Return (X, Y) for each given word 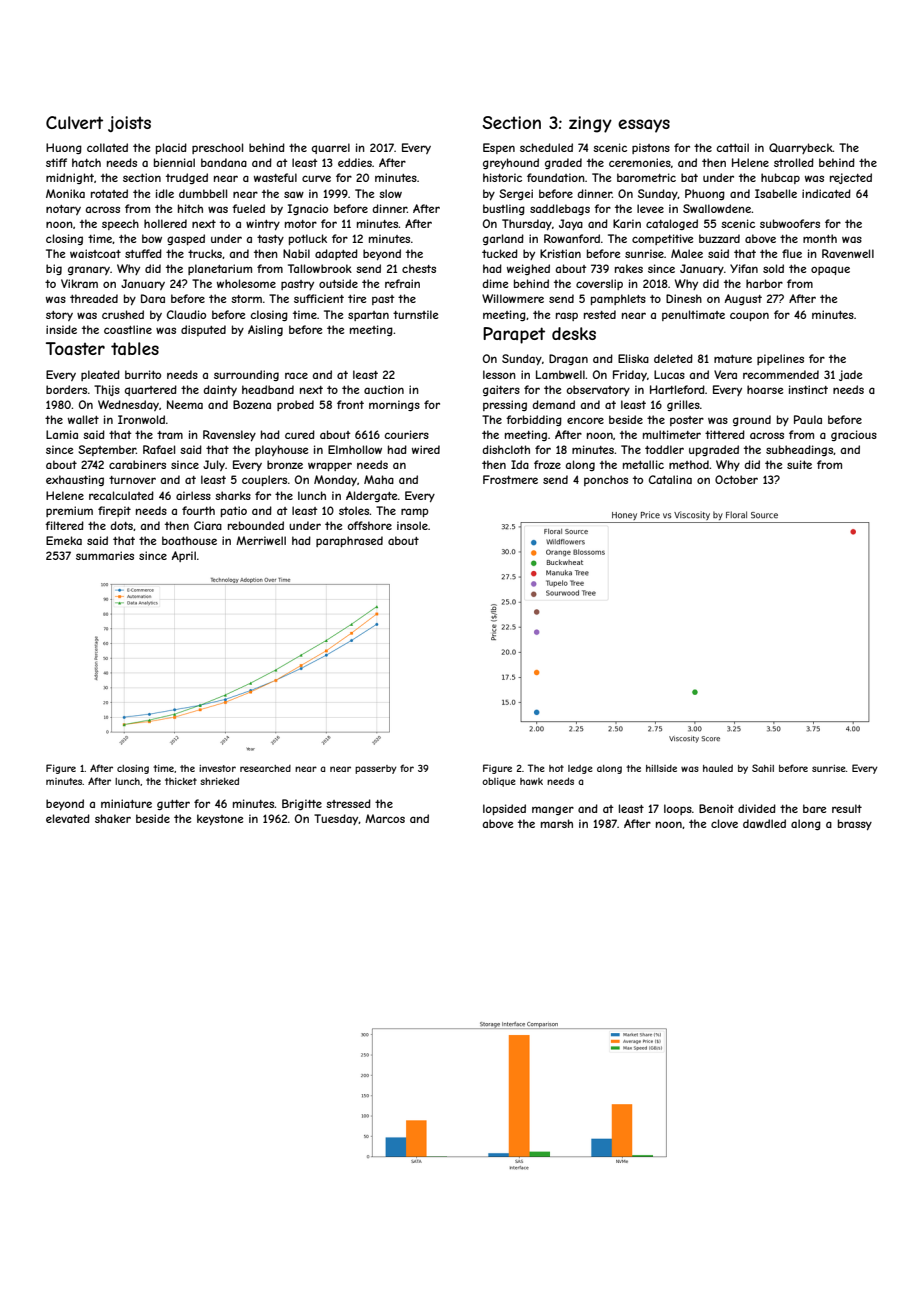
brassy (855, 824)
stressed (348, 803)
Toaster (75, 348)
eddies (355, 162)
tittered (725, 434)
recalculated (121, 495)
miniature (126, 803)
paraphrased (349, 541)
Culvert (74, 122)
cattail (732, 147)
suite (799, 464)
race (296, 375)
